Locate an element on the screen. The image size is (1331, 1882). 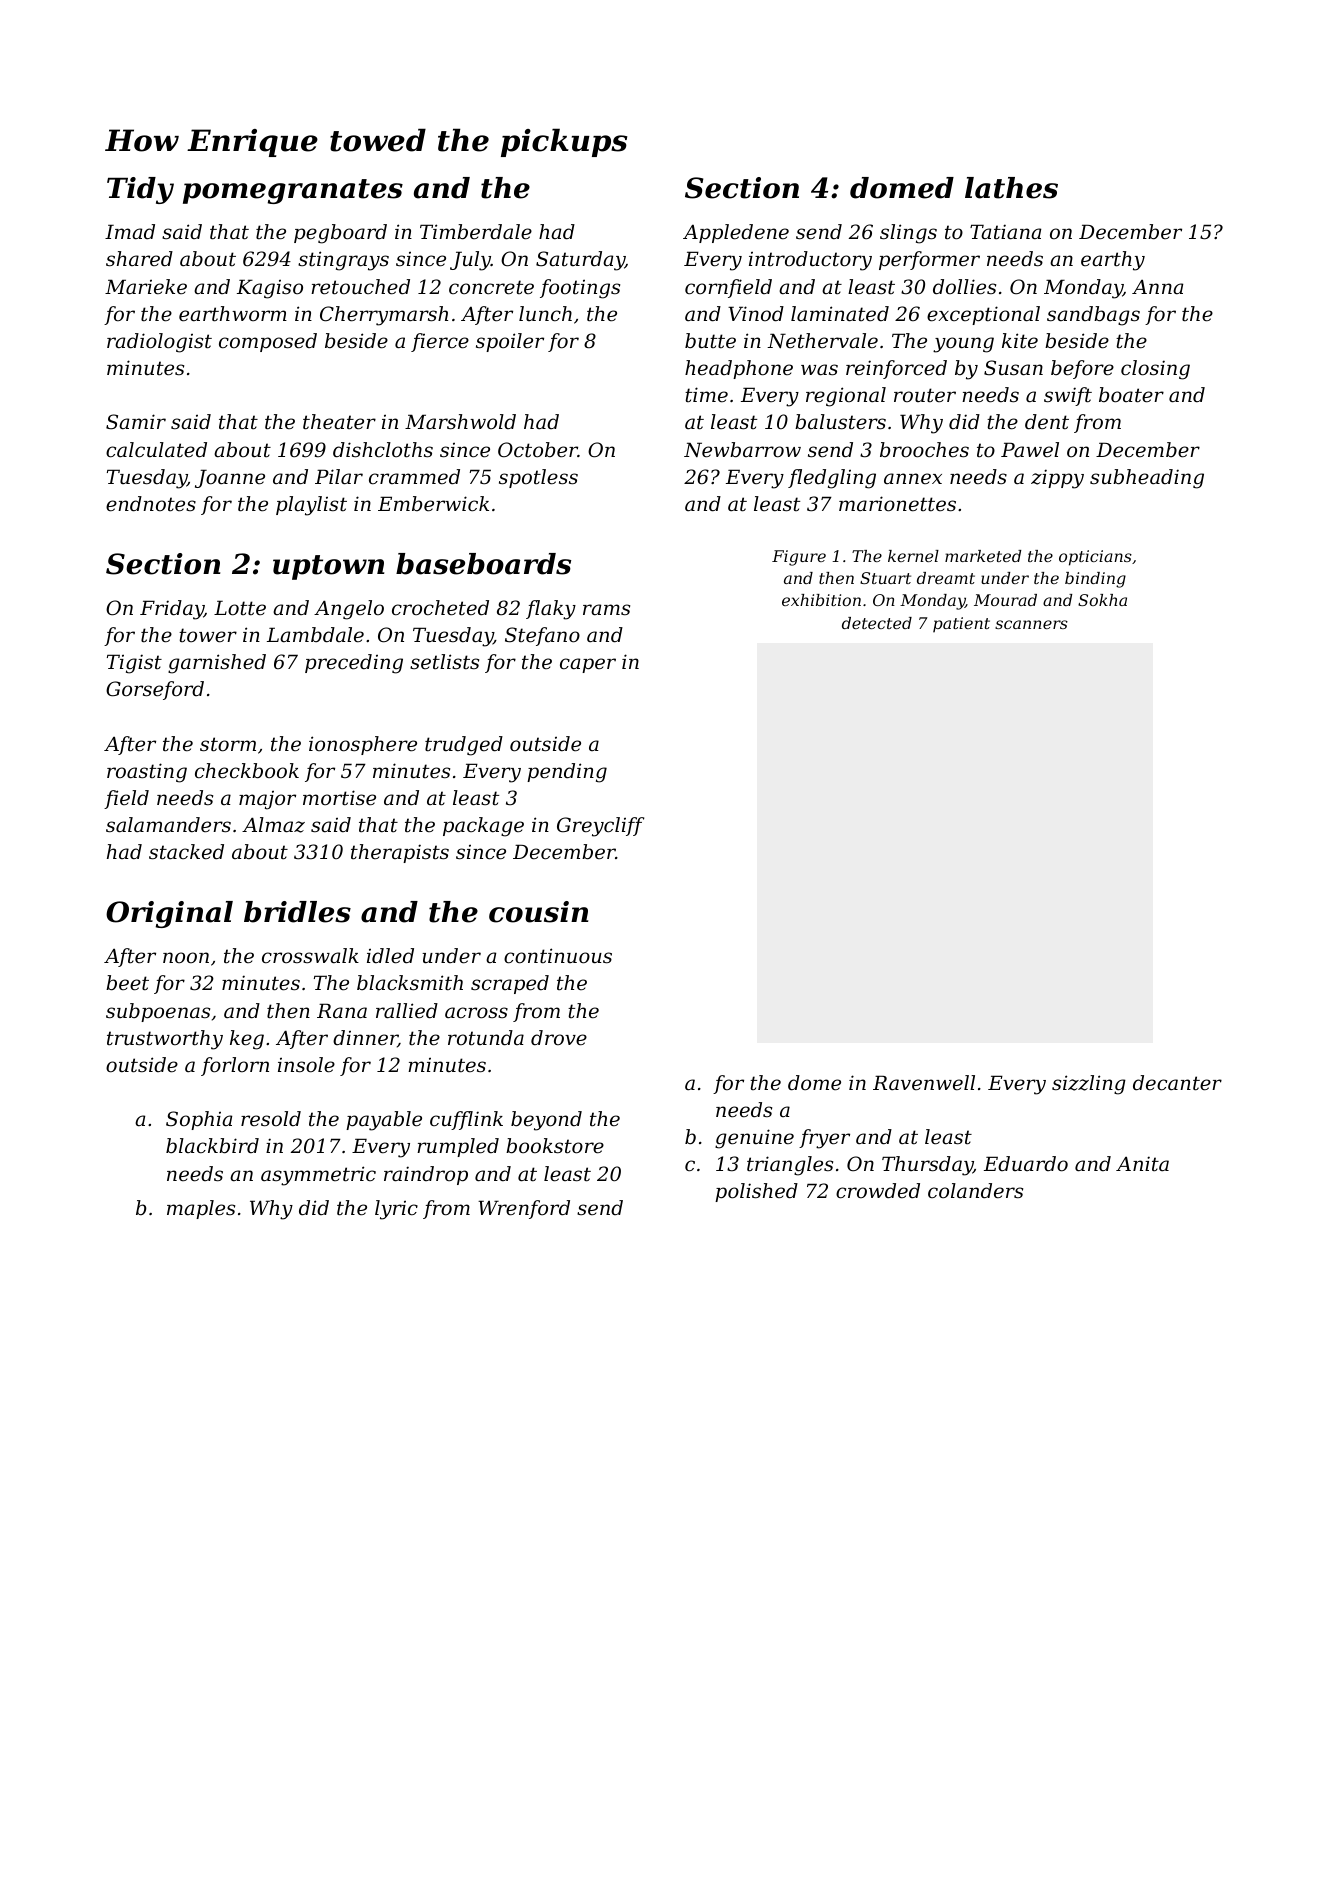
cousin is located at coordinates (538, 912).
